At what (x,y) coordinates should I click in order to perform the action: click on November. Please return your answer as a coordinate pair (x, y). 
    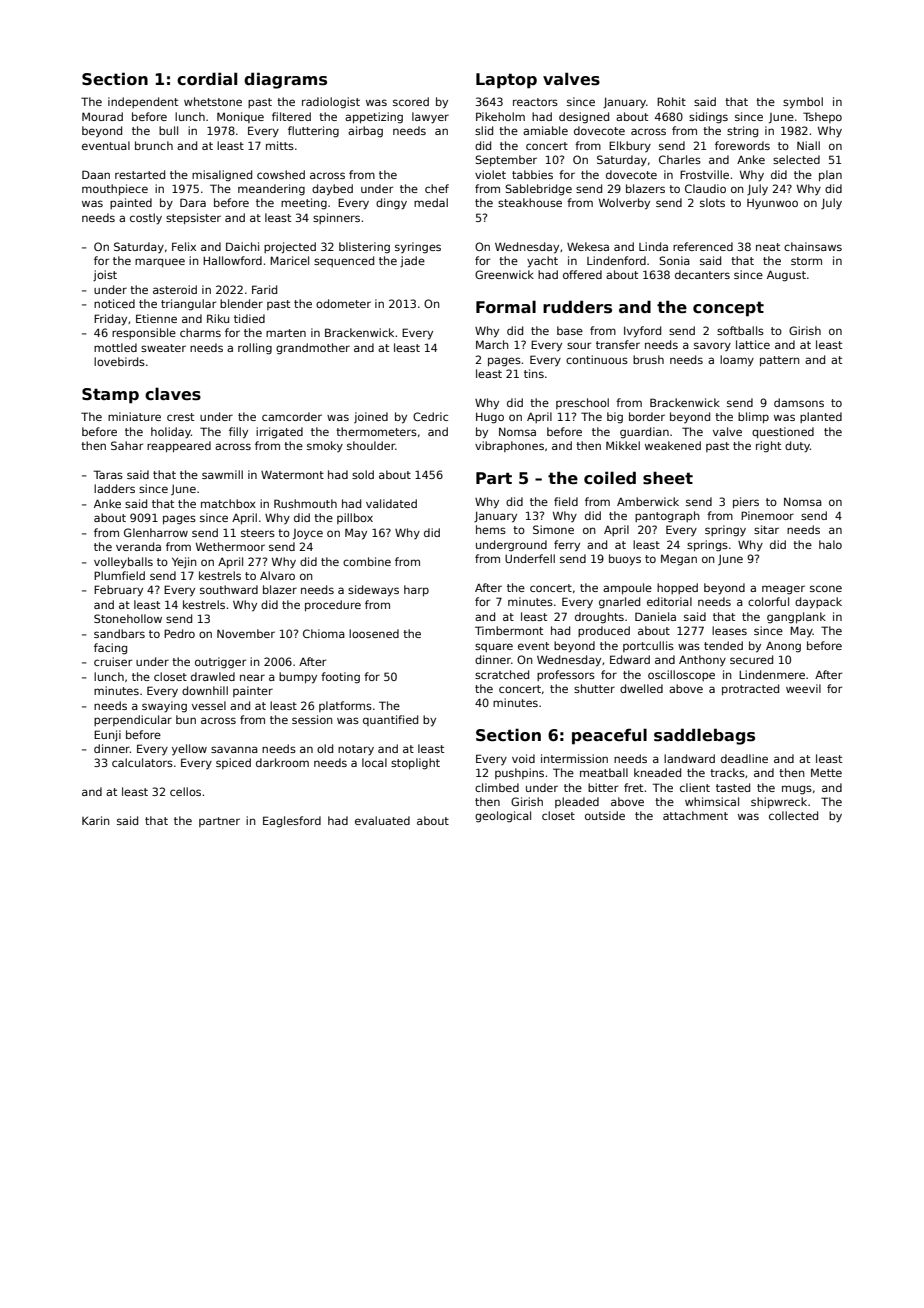
    Looking at the image, I should click on (246, 633).
